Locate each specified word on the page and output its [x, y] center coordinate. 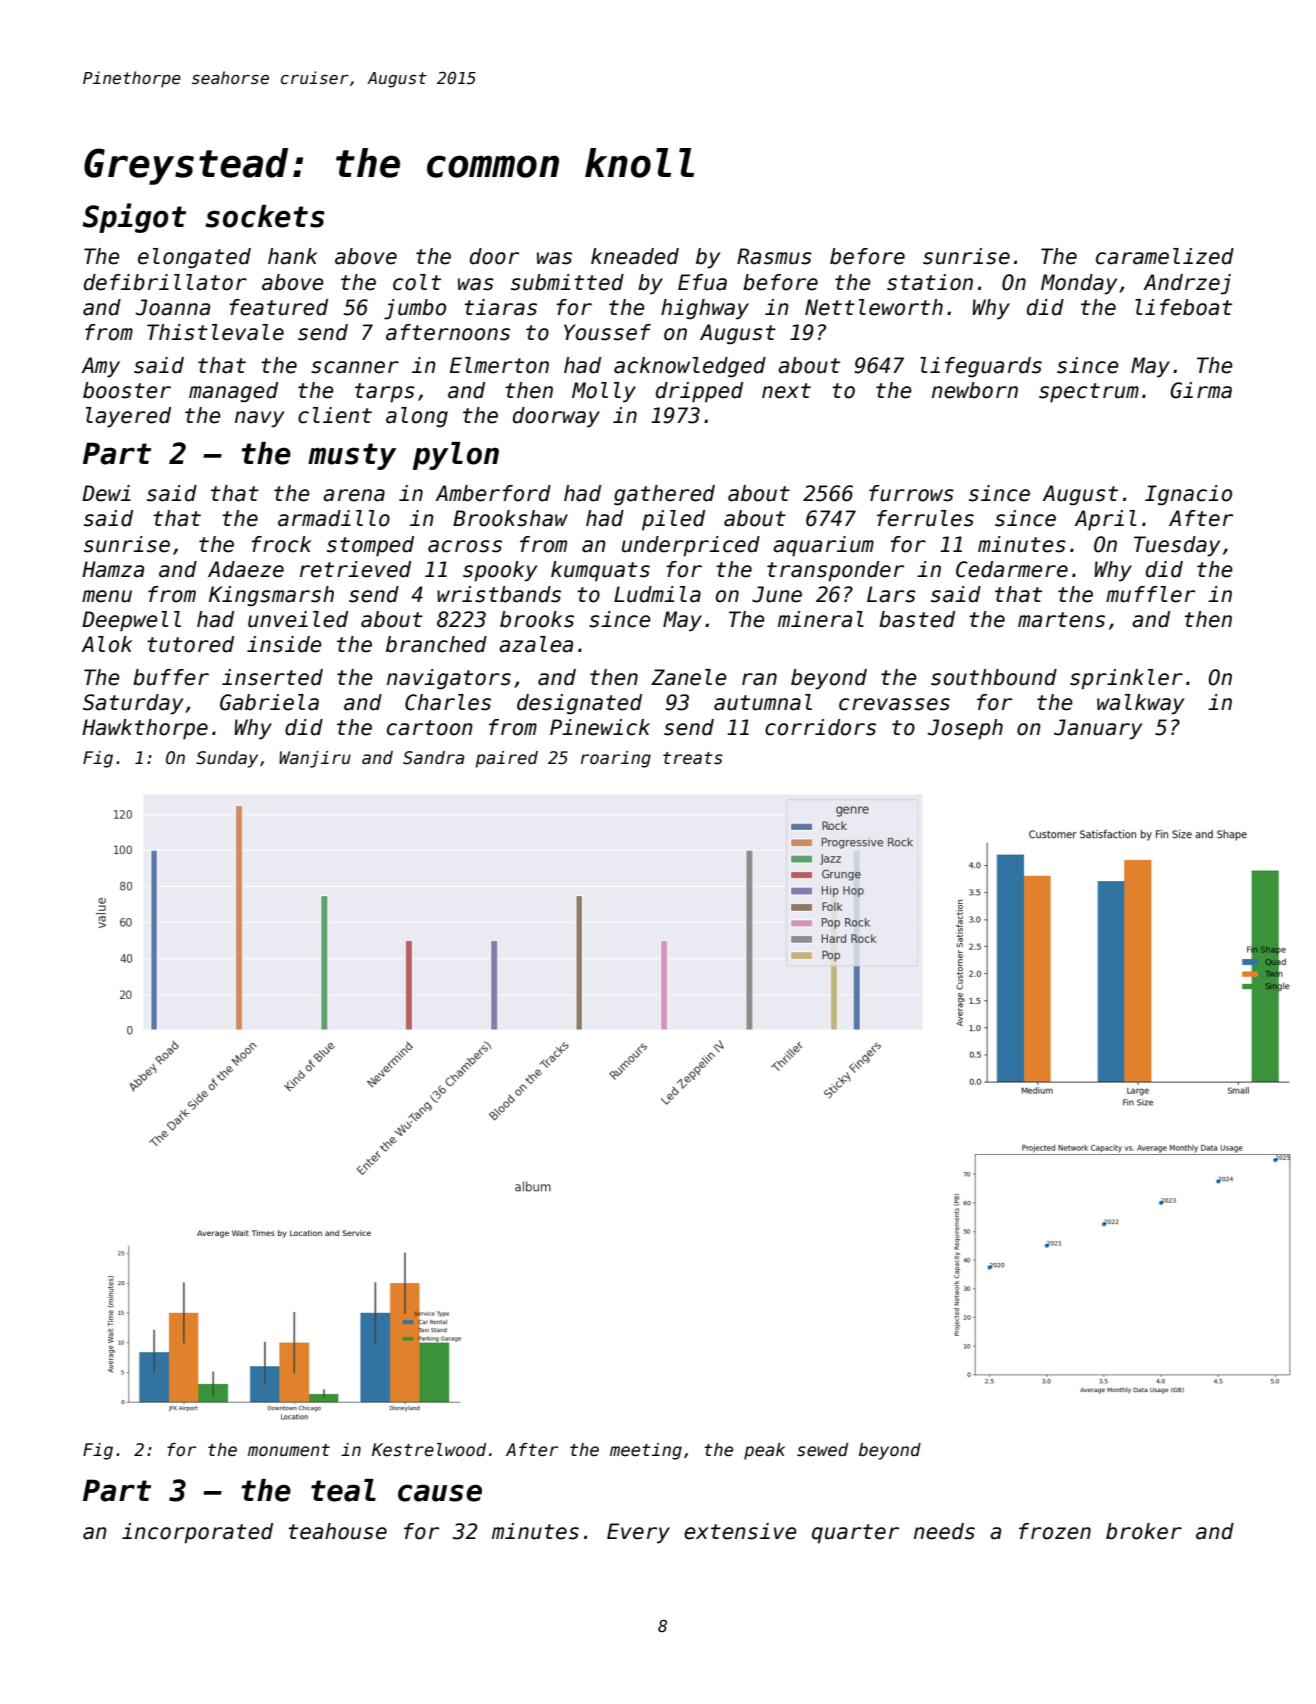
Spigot [134, 218]
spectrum [1089, 393]
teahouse [337, 1531]
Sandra [433, 758]
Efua [702, 282]
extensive [740, 1531]
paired [506, 759]
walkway [1140, 704]
